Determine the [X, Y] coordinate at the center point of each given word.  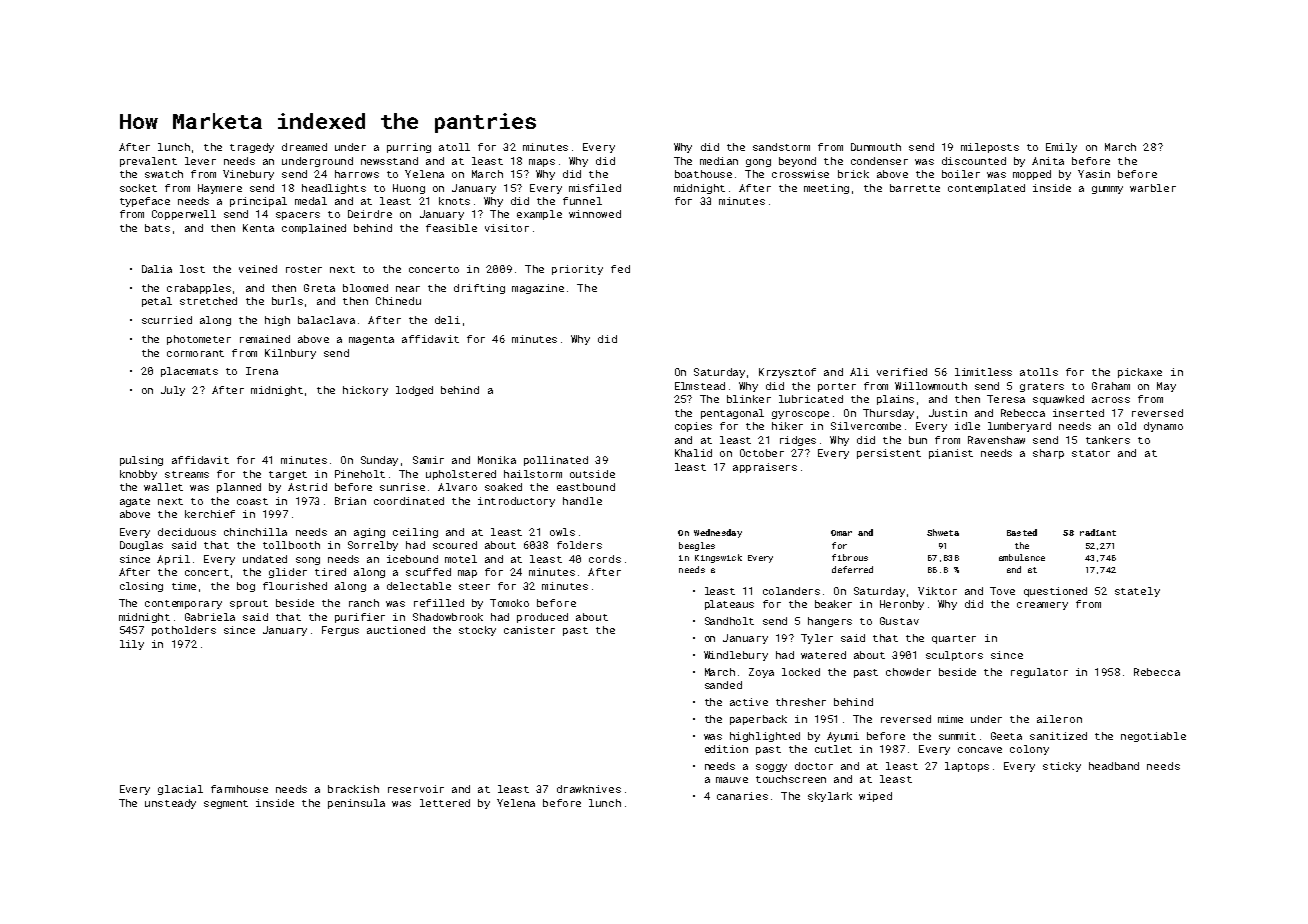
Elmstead [700, 386]
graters [1042, 387]
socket [138, 188]
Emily [1061, 148]
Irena [262, 371]
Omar [841, 533]
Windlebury [736, 656]
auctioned [396, 630]
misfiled [595, 188]
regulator [1039, 673]
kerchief [210, 514]
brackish [353, 789]
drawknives [589, 789]
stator [1091, 453]
